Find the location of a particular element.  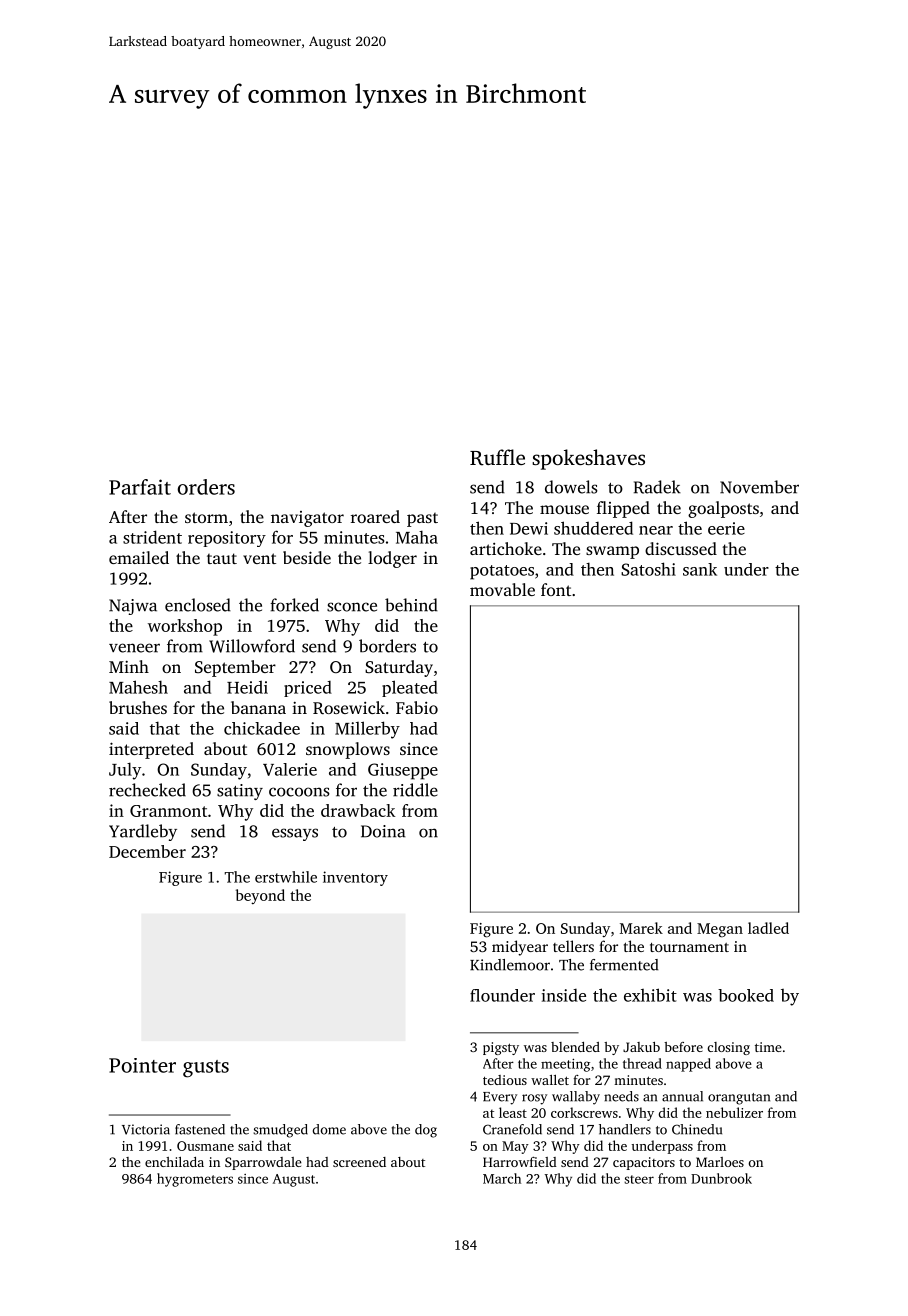

Dunbrook is located at coordinates (721, 1178).
